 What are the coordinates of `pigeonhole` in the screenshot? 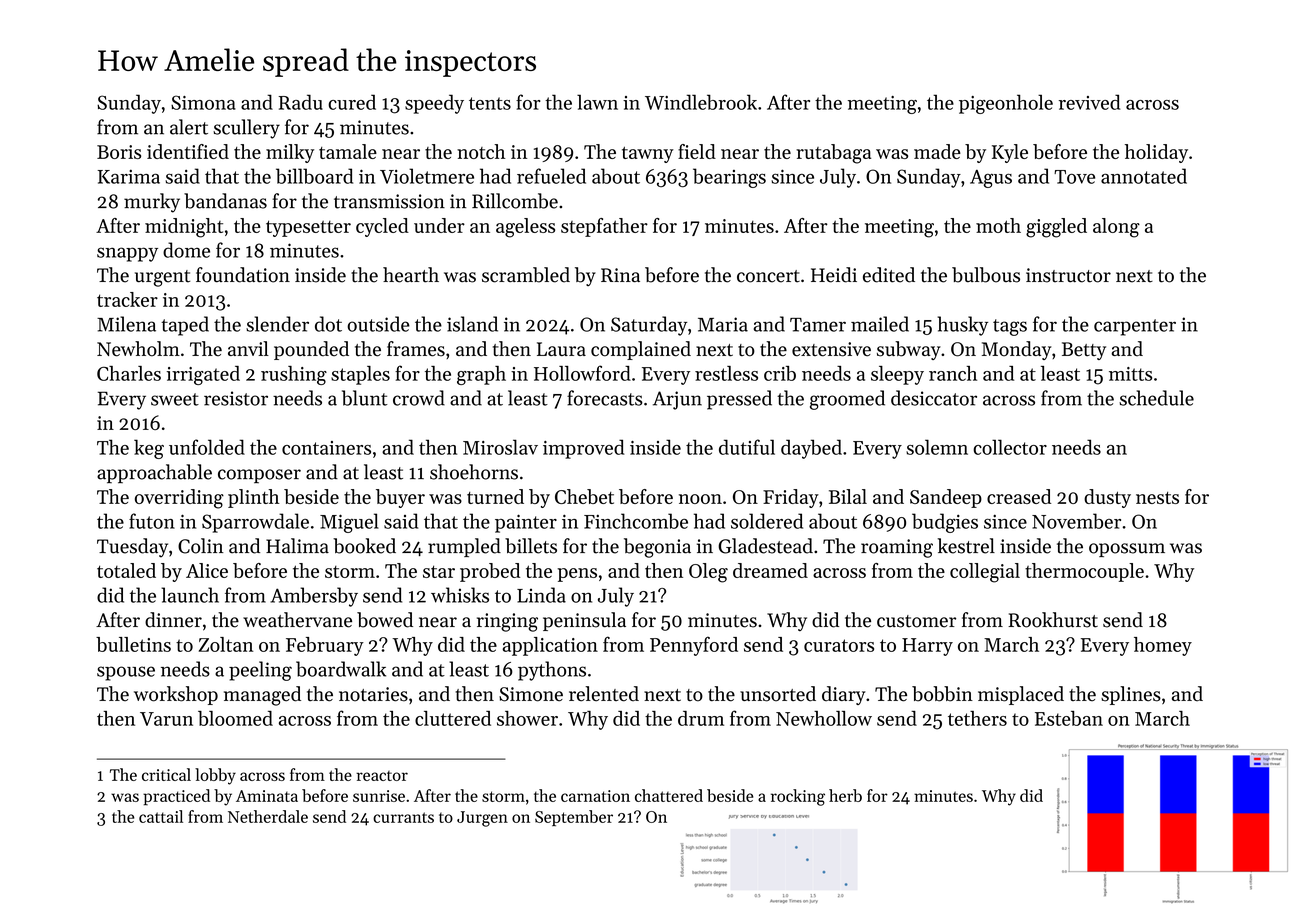 It's located at (1006, 104).
